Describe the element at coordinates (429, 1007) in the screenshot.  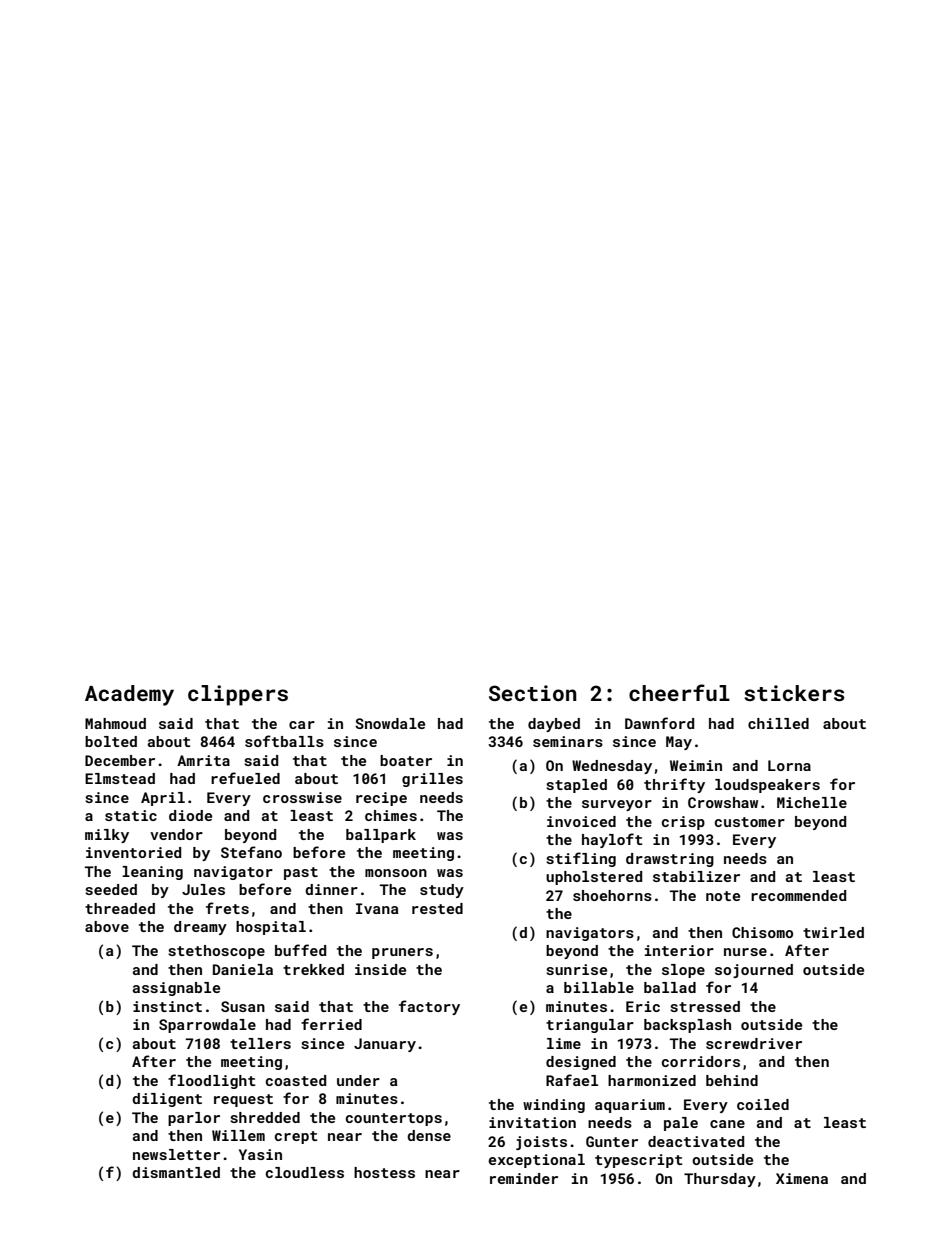
I see `factory` at that location.
